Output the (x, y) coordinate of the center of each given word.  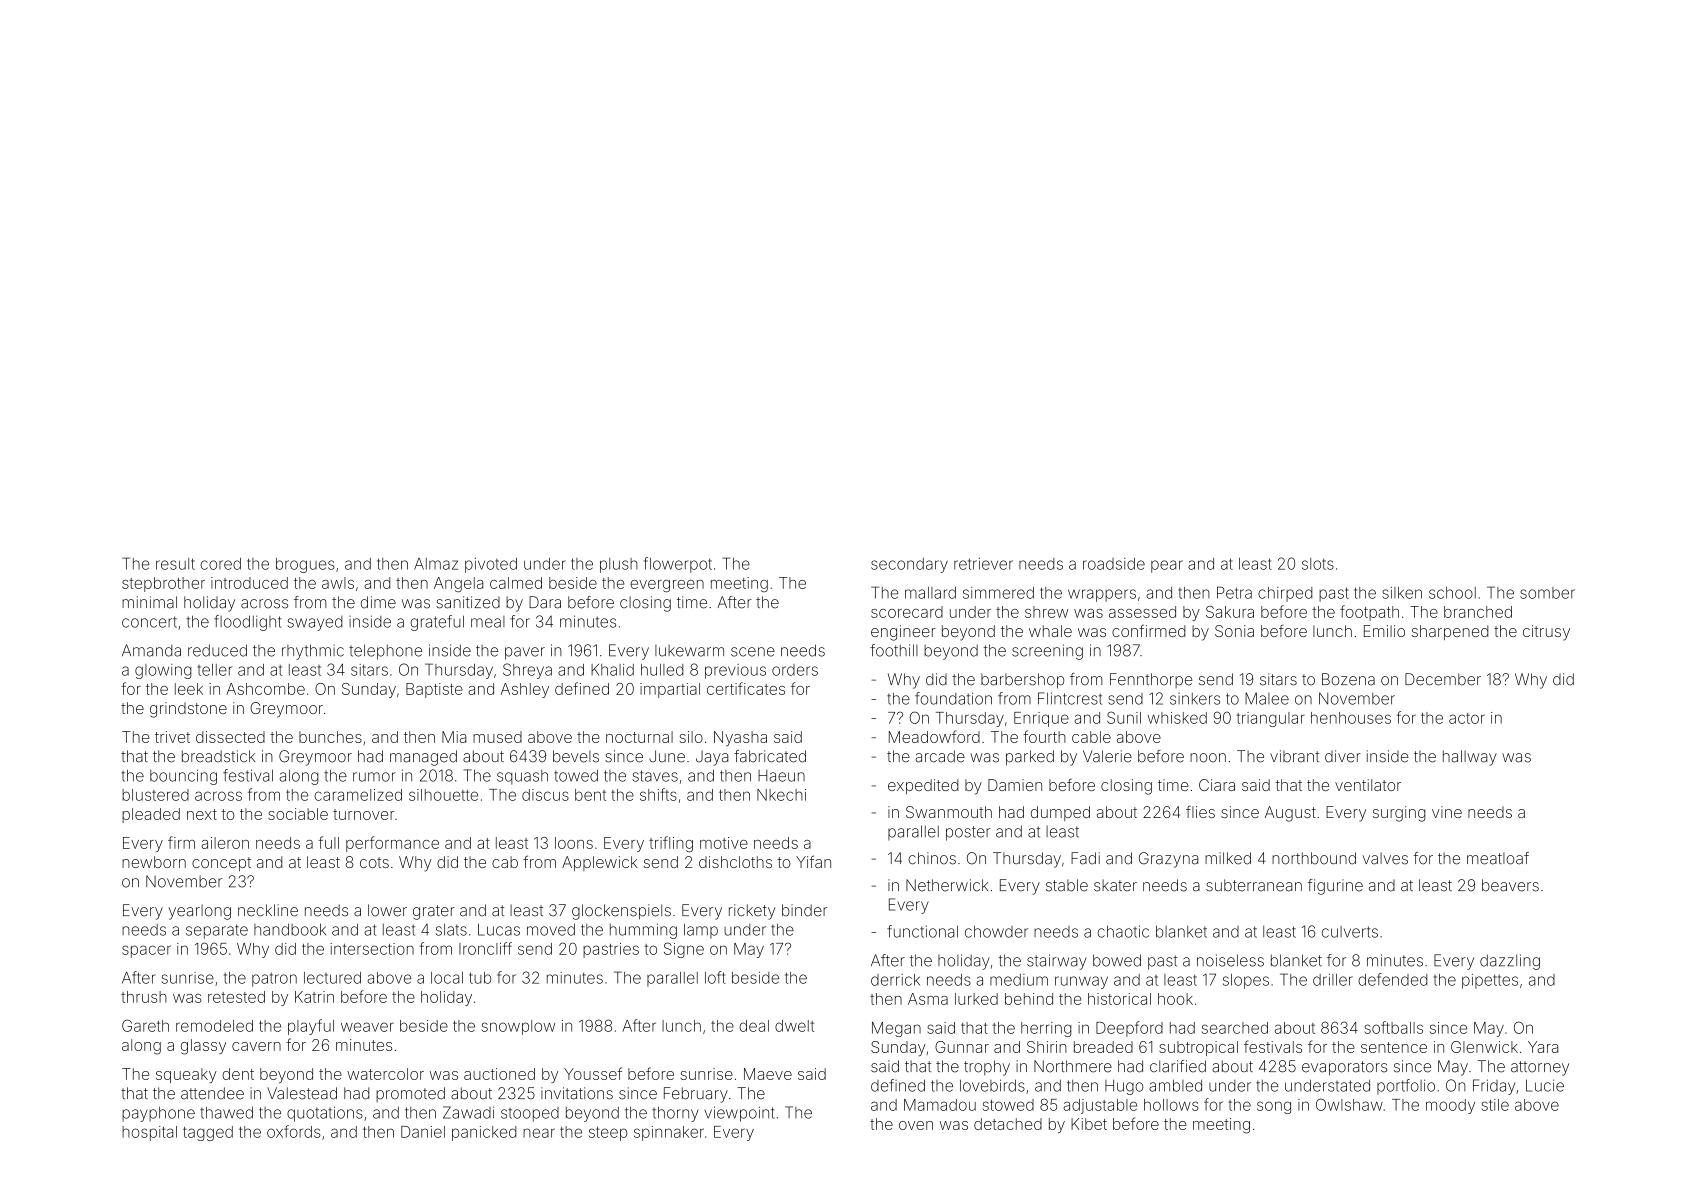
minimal (149, 602)
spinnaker (669, 1133)
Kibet (1089, 1124)
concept (221, 864)
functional (922, 931)
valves (1385, 858)
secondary (909, 565)
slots (1318, 564)
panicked (484, 1133)
